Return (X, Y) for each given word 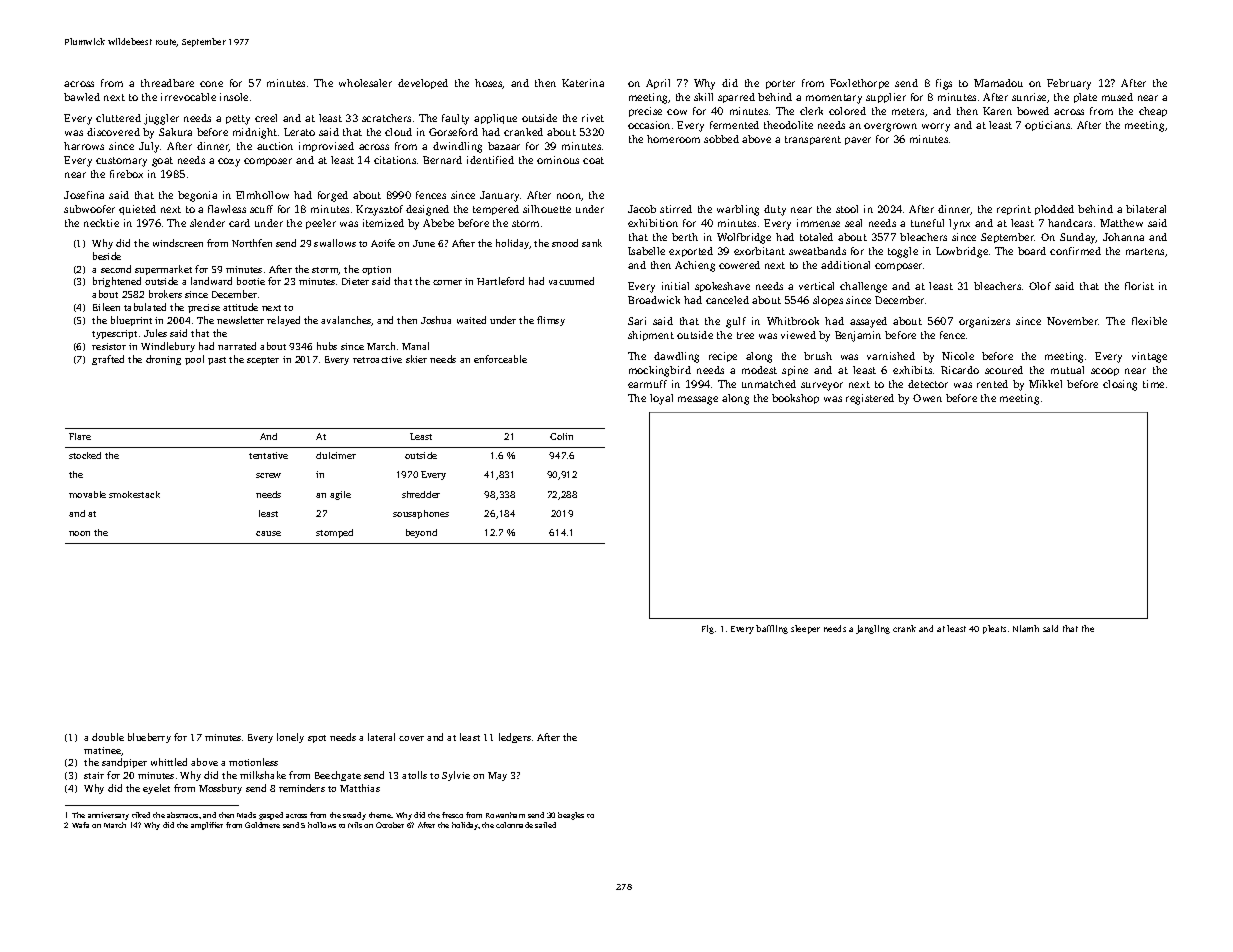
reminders (302, 788)
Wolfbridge (744, 238)
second (116, 269)
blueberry (149, 738)
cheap (1153, 112)
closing (1120, 385)
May (497, 776)
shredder (421, 494)
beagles (571, 816)
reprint (1014, 210)
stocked (85, 455)
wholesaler (365, 83)
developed (423, 84)
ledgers (515, 738)
